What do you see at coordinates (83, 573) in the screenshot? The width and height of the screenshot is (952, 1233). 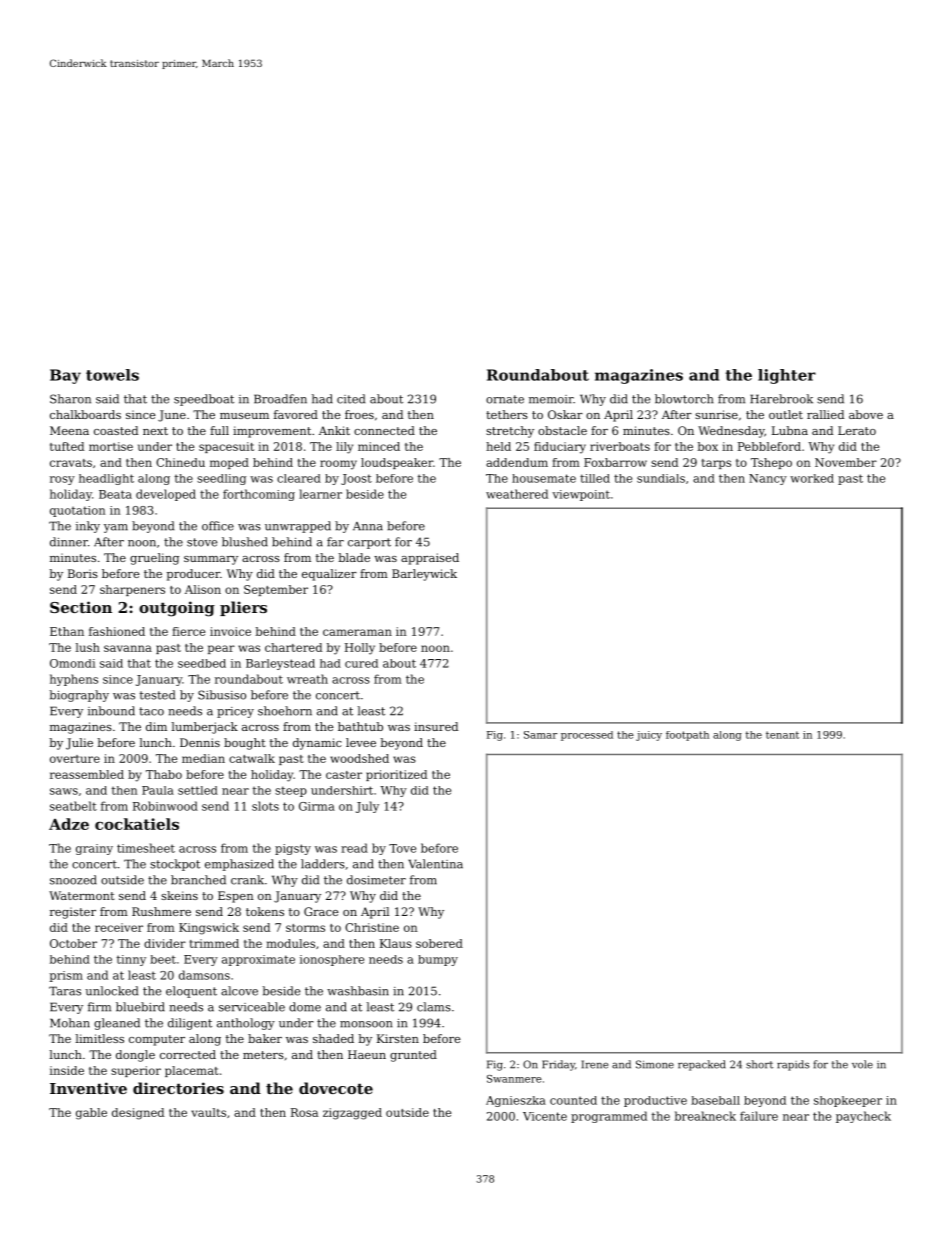 I see `Boris` at bounding box center [83, 573].
